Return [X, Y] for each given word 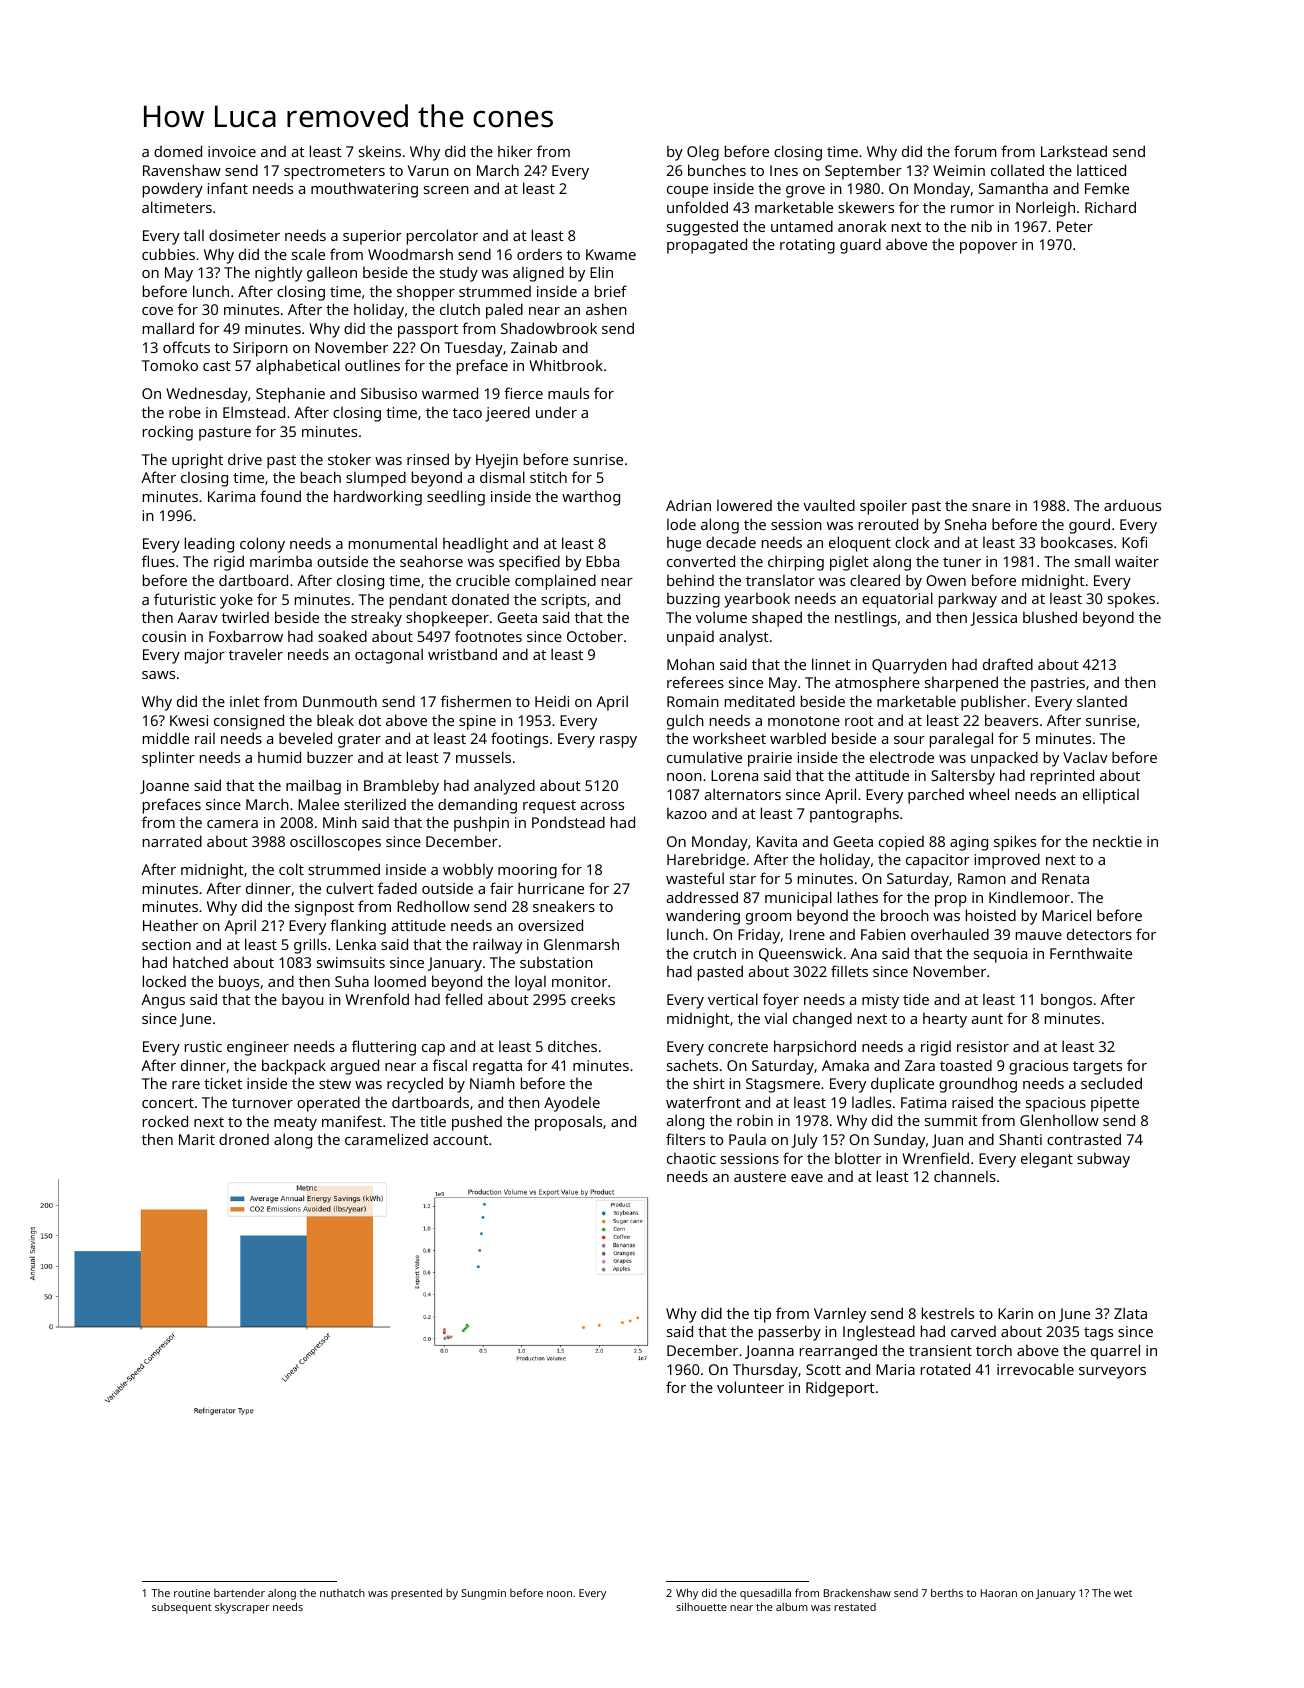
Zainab [534, 347]
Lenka [356, 944]
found [280, 496]
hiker [515, 151]
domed [178, 151]
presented [416, 1594]
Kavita [777, 841]
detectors [1099, 934]
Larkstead [1074, 151]
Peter [1075, 226]
